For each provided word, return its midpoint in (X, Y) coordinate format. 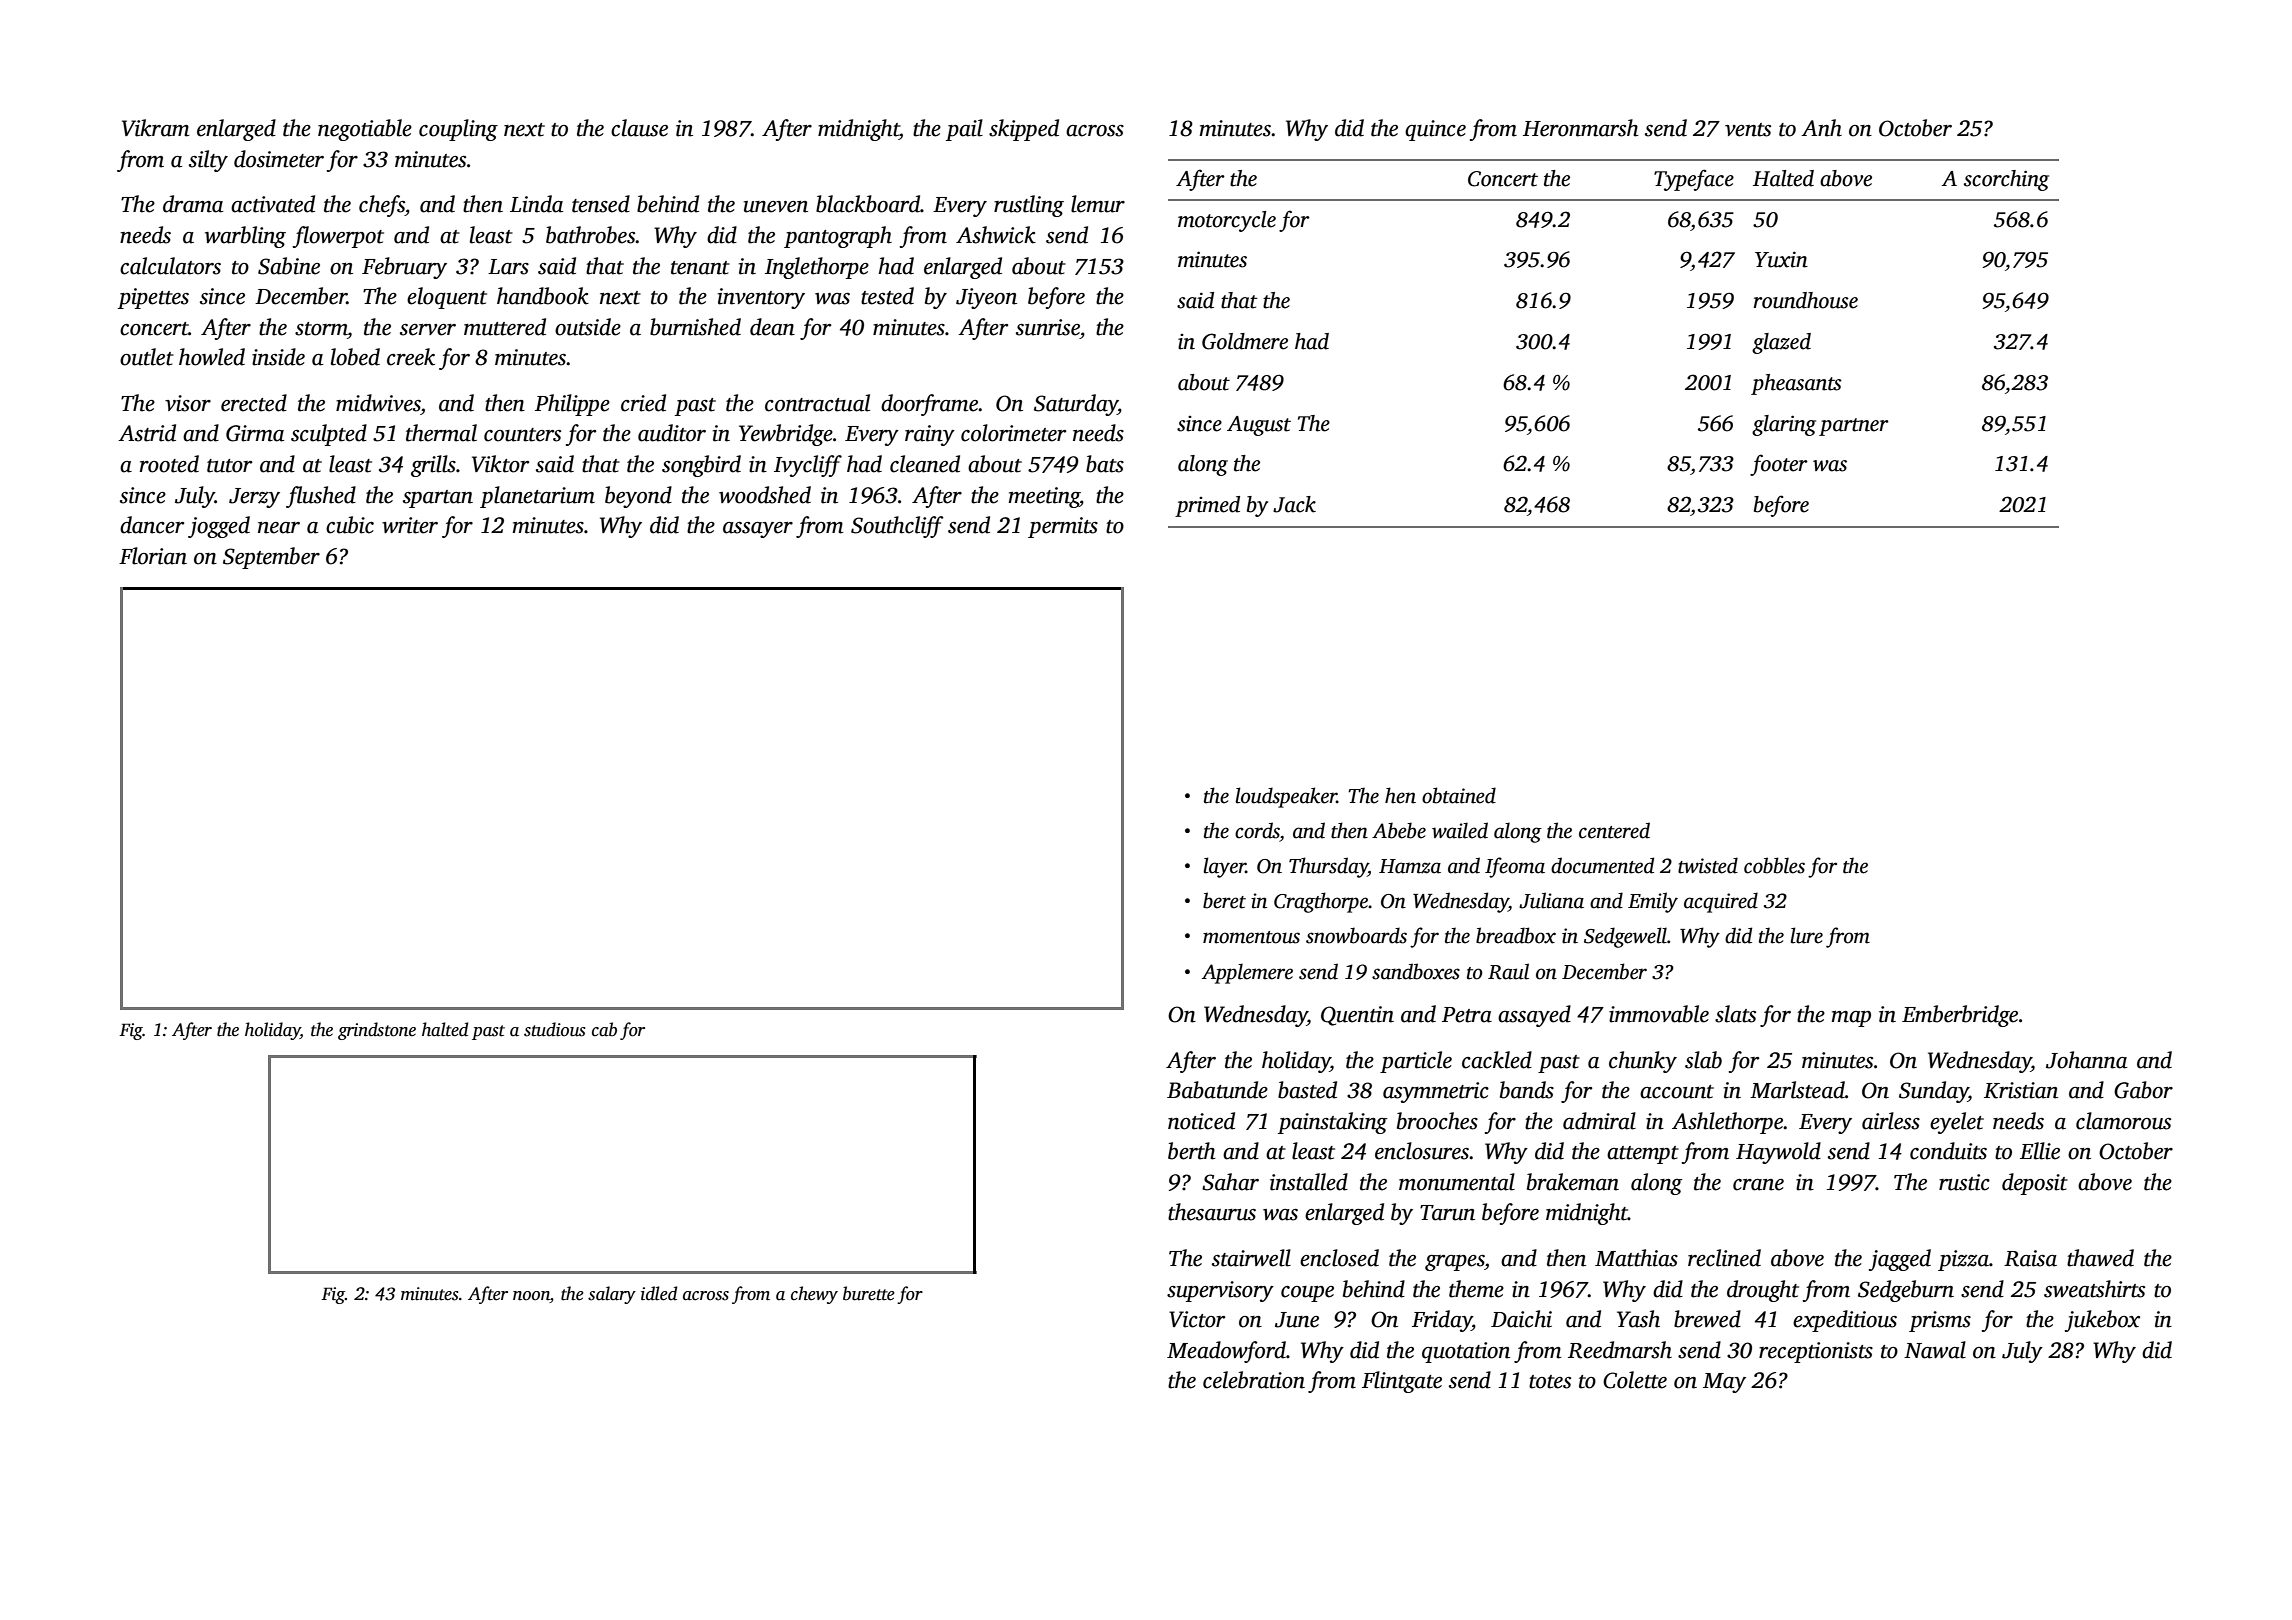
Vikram (155, 128)
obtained (1459, 795)
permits (1063, 527)
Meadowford (1226, 1352)
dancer (152, 525)
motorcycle (1227, 221)
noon (531, 1296)
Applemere (1247, 973)
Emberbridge (1960, 1016)
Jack (1294, 504)
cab (604, 1029)
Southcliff (897, 527)
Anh (1821, 128)
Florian (153, 556)
